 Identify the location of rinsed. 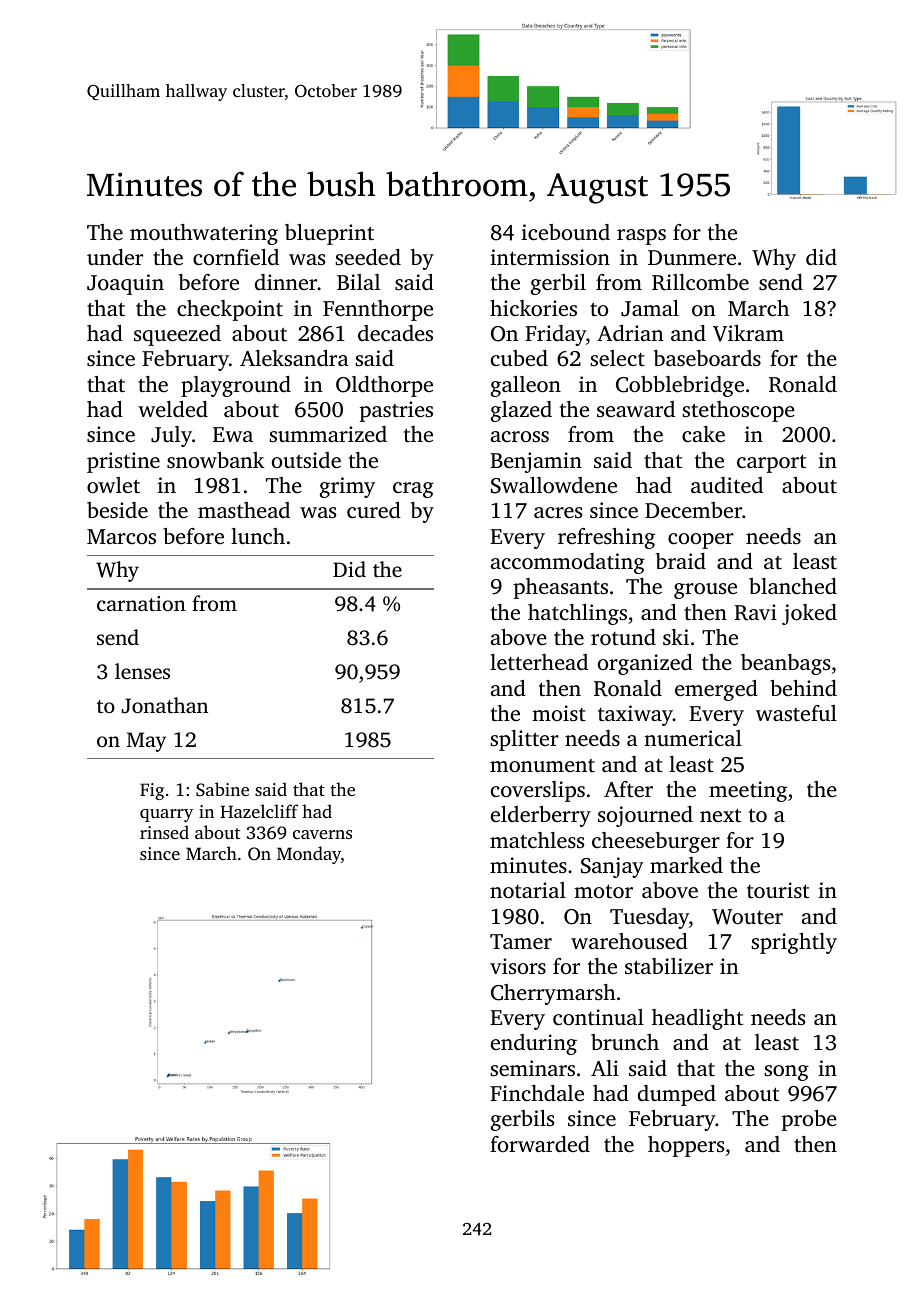
(164, 832).
